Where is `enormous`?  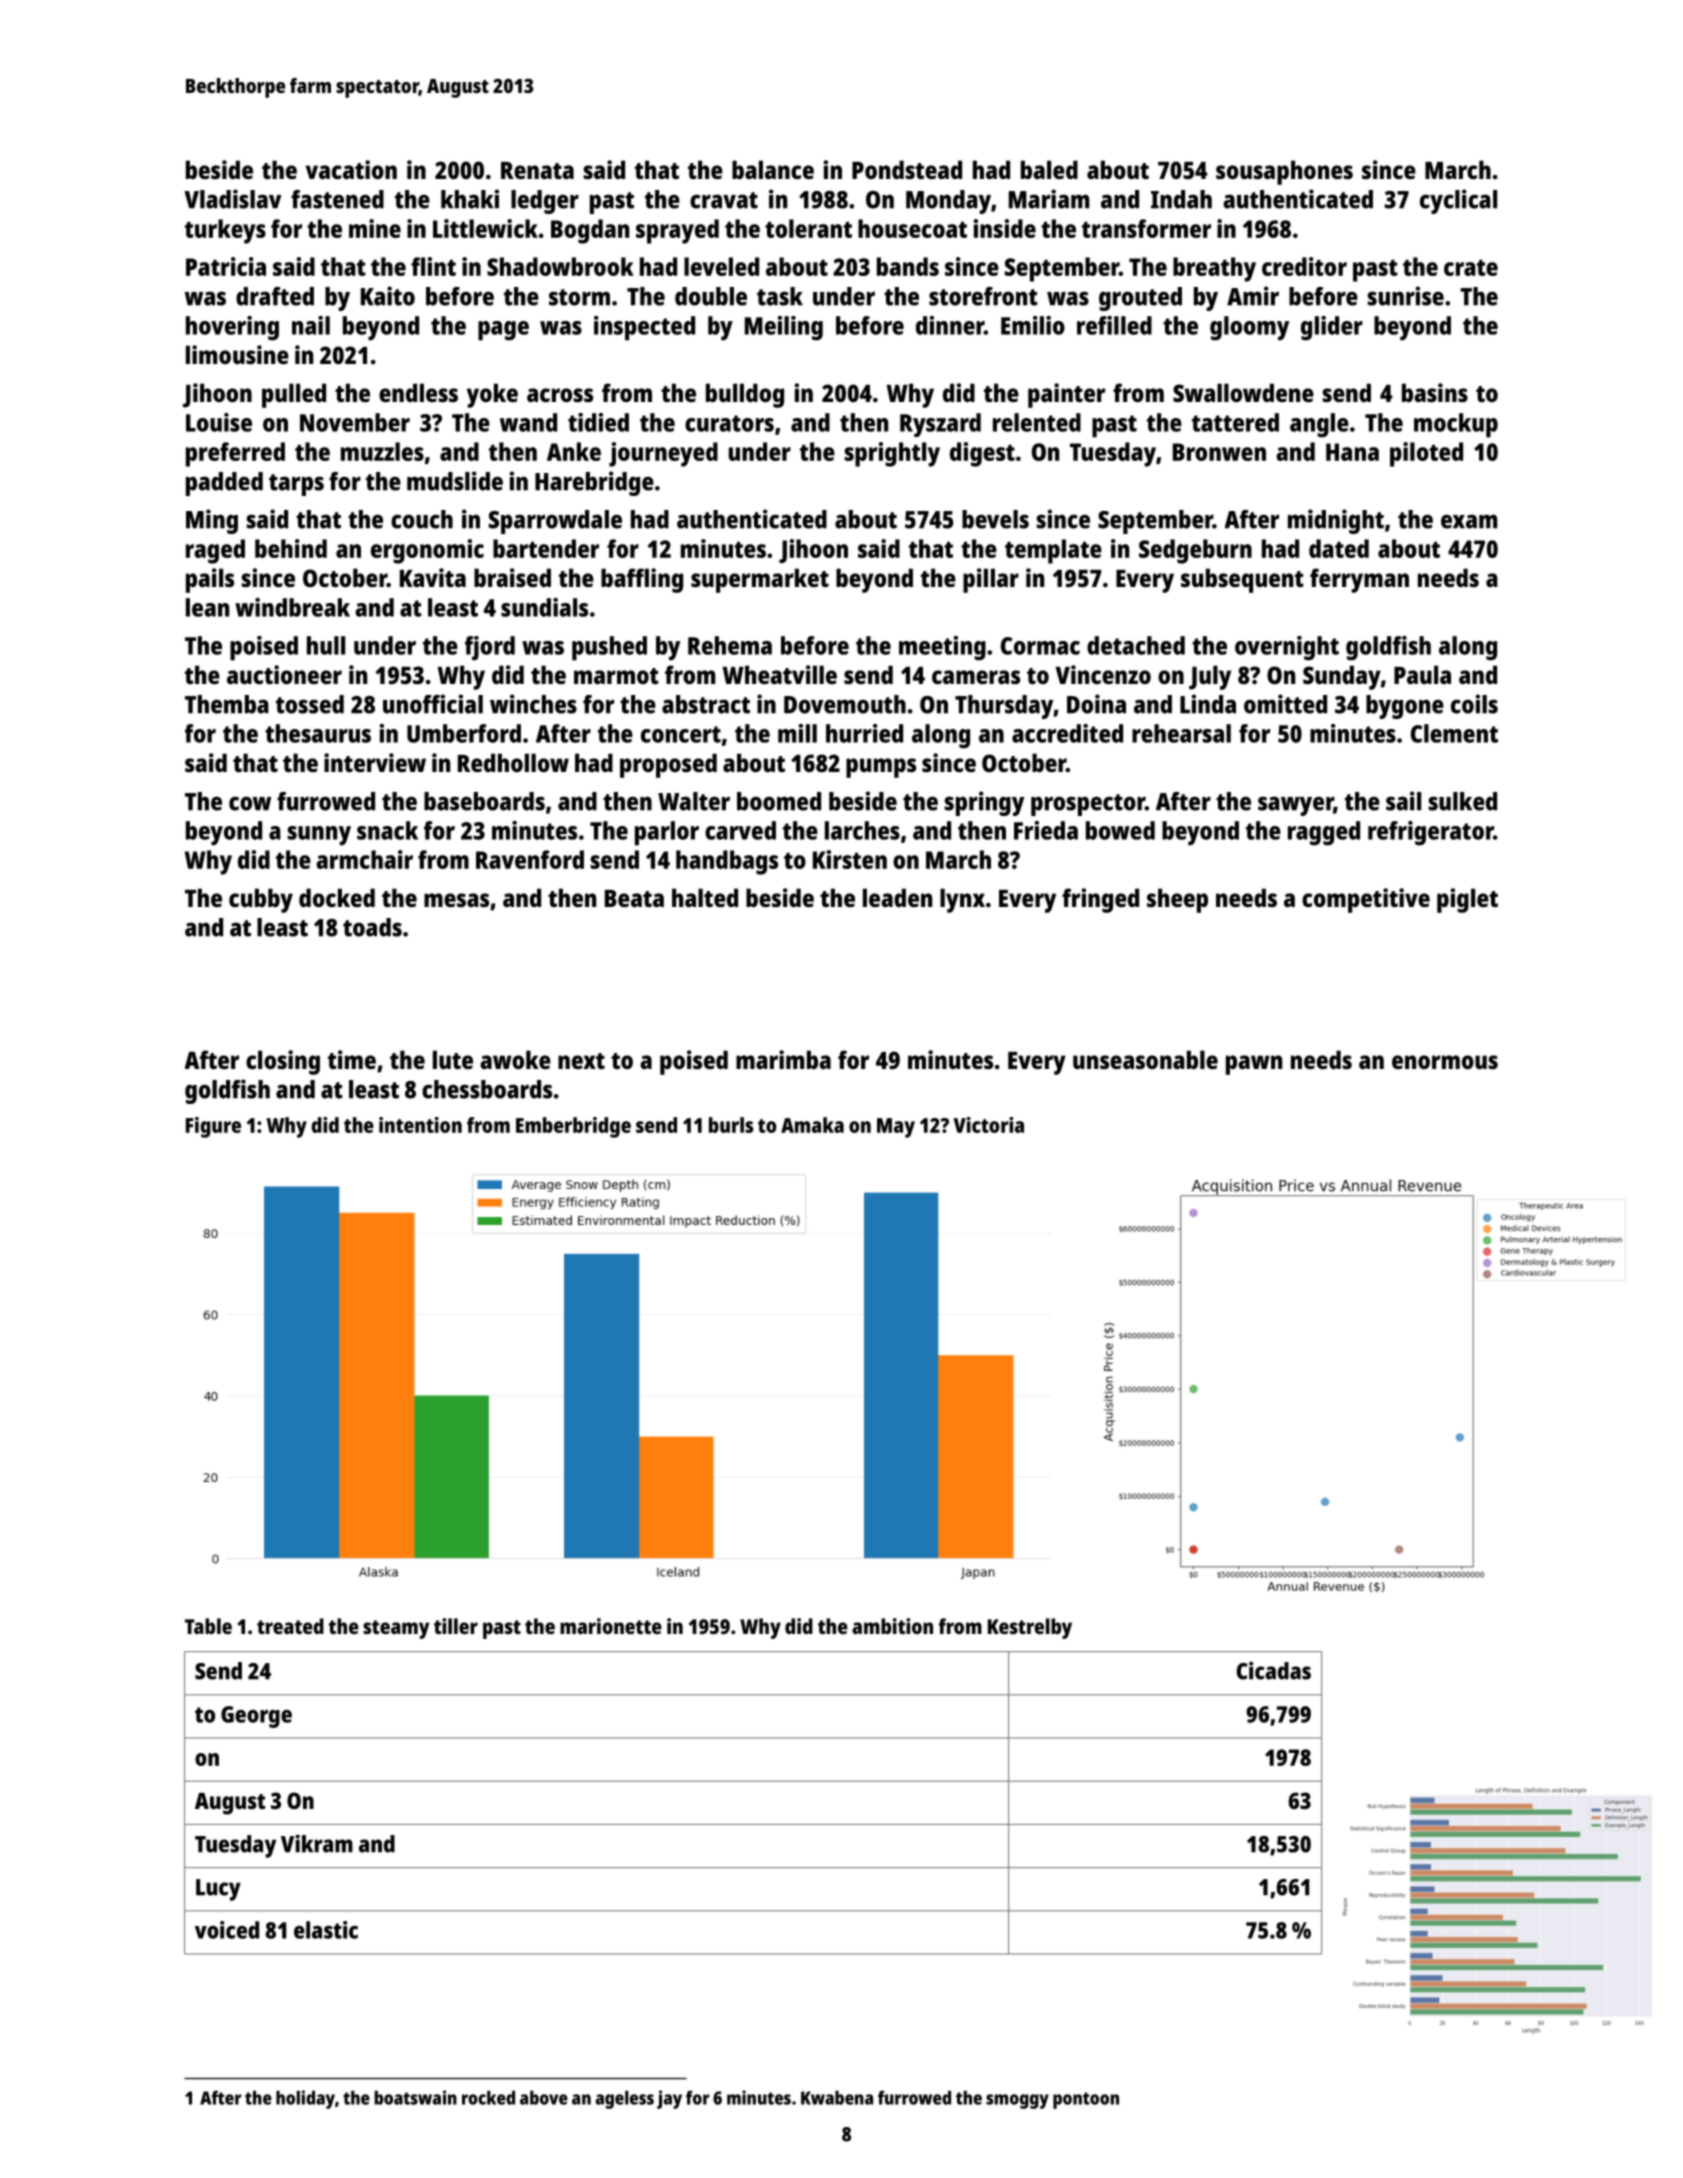
enormous is located at coordinates (1445, 1062).
